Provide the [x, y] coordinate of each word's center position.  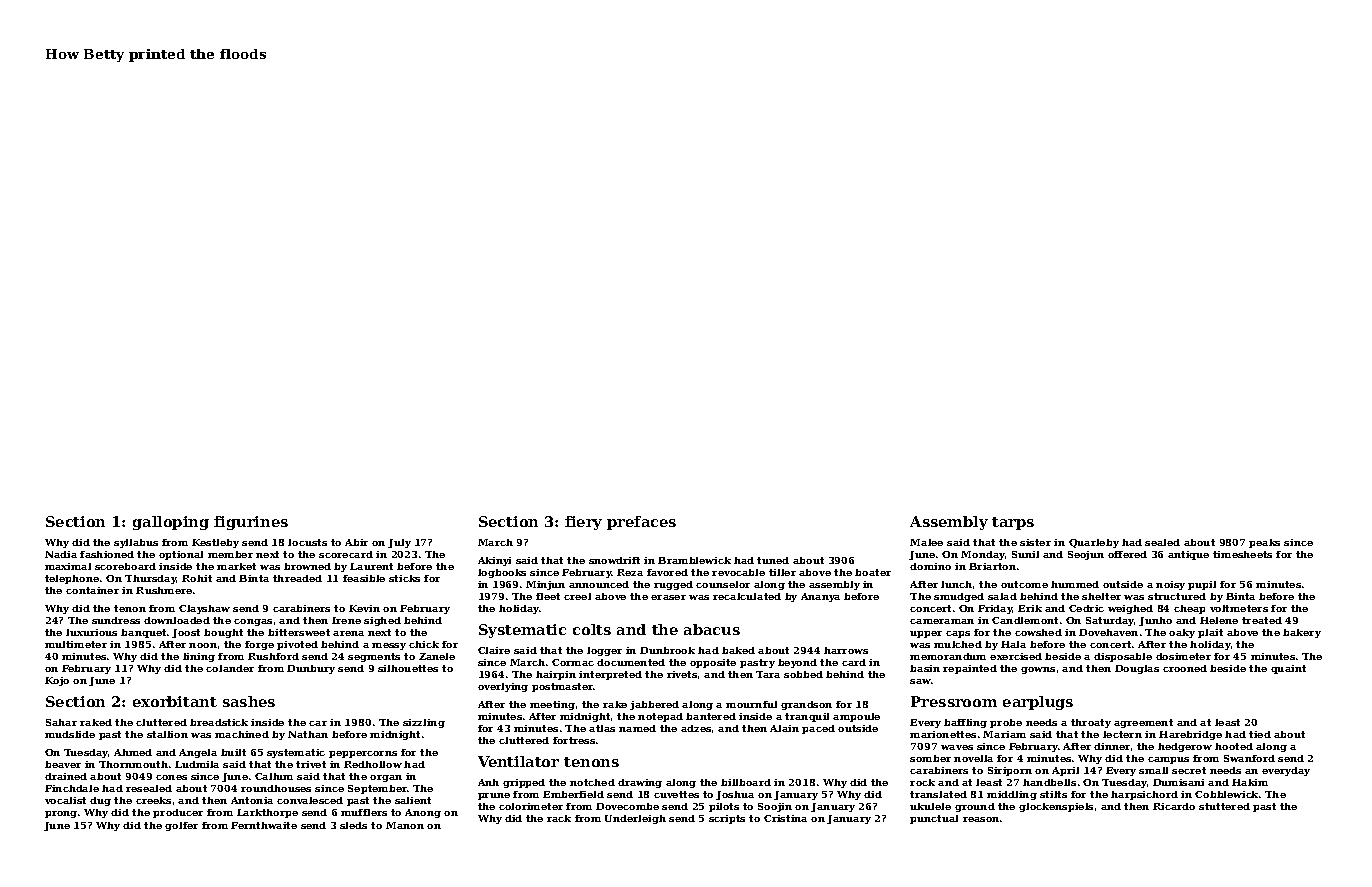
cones [171, 777]
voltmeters [1239, 608]
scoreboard [125, 566]
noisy [1170, 585]
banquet [143, 633]
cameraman [942, 621]
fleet [548, 596]
